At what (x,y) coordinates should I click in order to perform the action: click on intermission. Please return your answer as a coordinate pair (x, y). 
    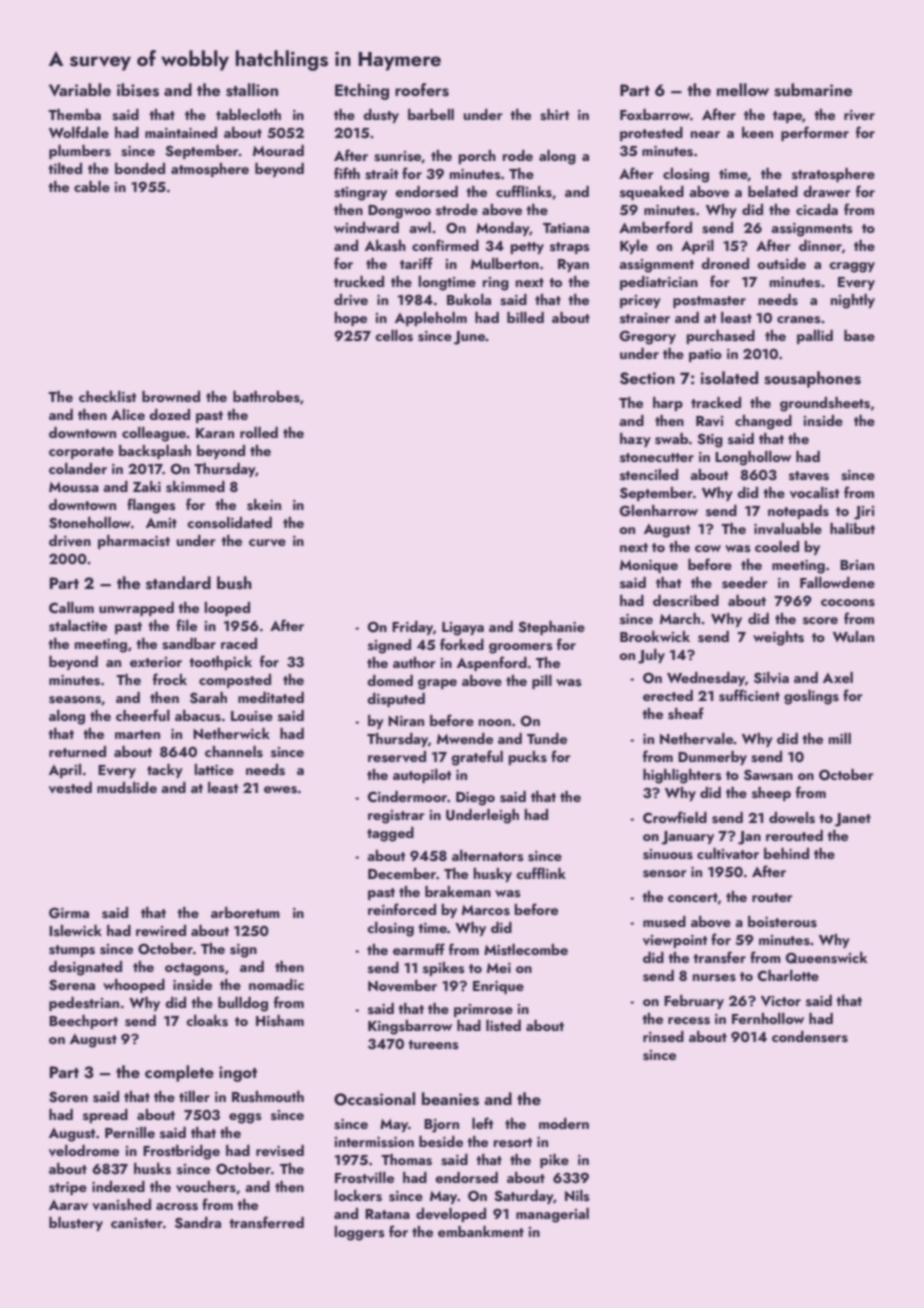
    Looking at the image, I should click on (374, 1142).
